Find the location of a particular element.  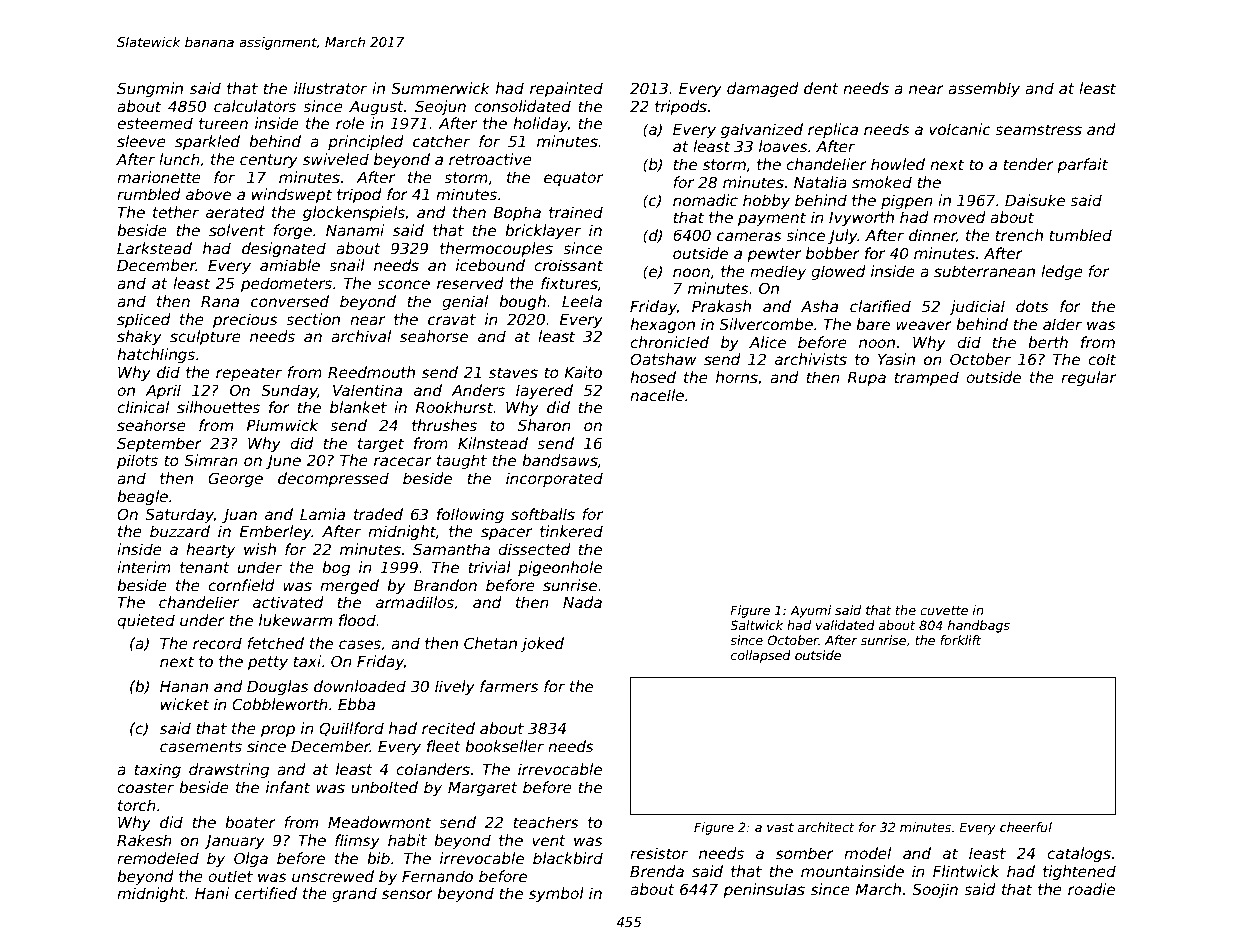

grand is located at coordinates (354, 894).
